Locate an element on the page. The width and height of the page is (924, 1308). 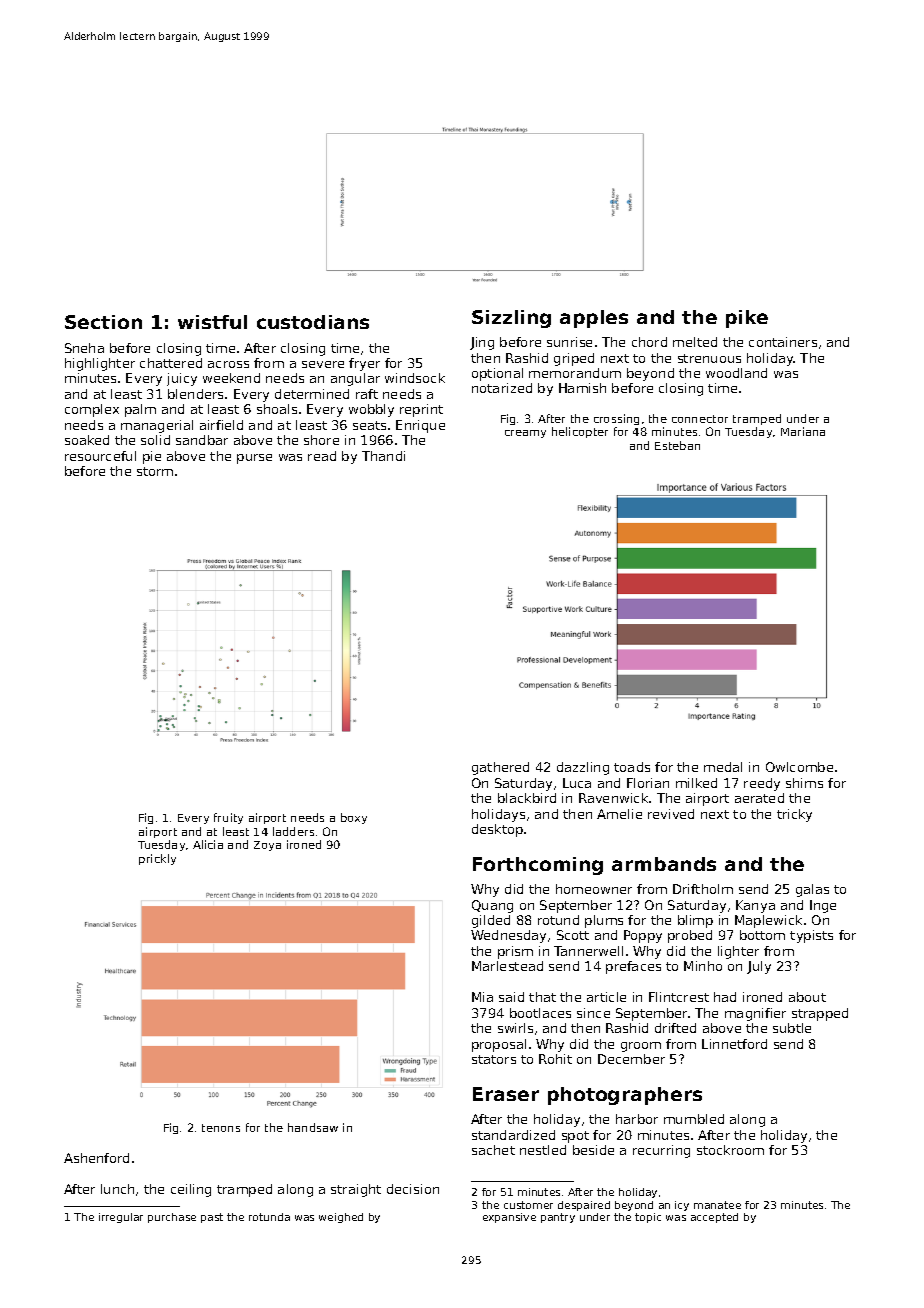
Sneha is located at coordinates (84, 348).
